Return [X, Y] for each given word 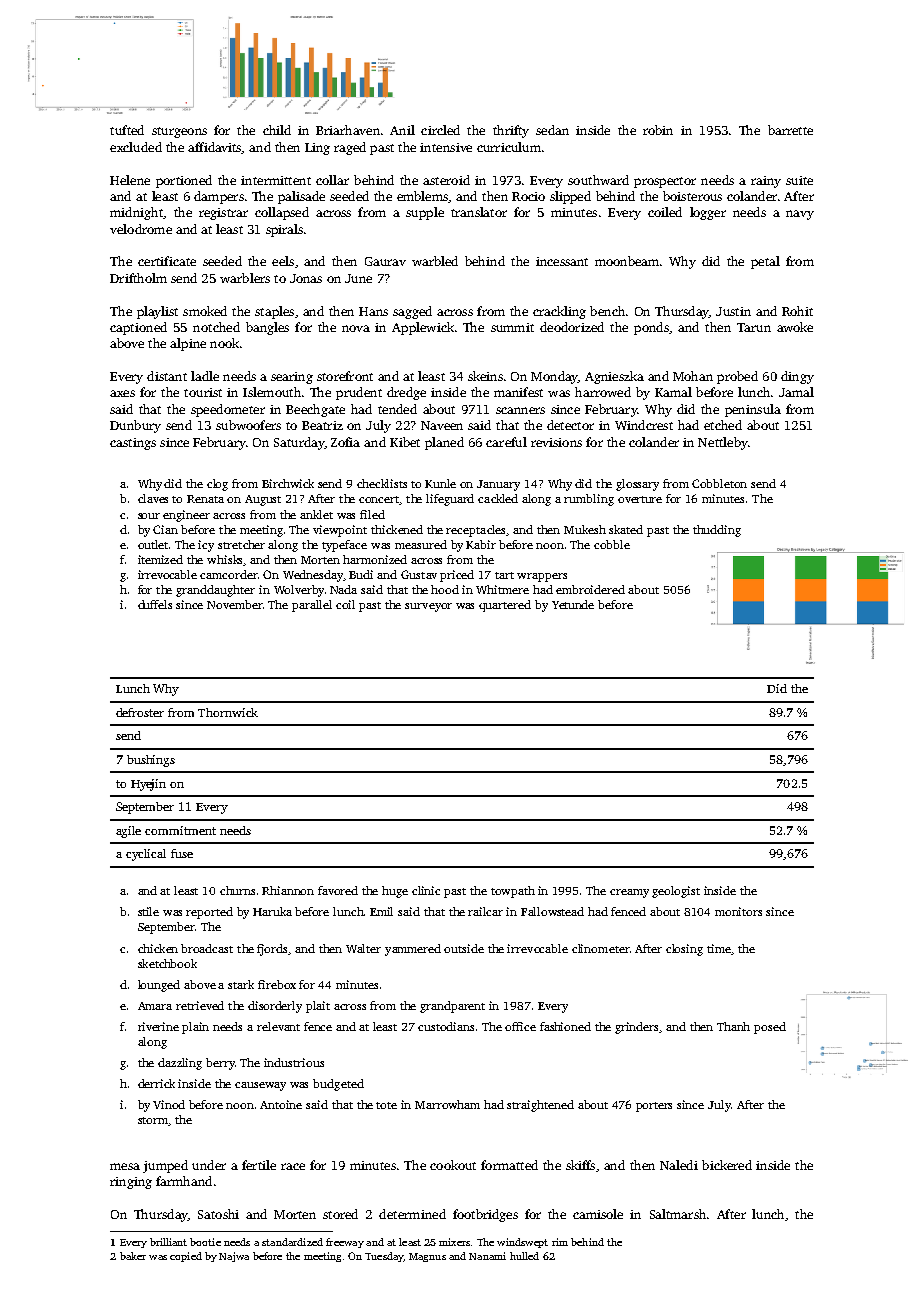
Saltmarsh [678, 1214]
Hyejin [148, 785]
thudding [717, 531]
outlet [153, 544]
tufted [127, 130]
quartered [505, 606]
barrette [790, 130]
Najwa [234, 1257]
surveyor [428, 607]
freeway [345, 1243]
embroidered [590, 589]
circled [440, 130]
